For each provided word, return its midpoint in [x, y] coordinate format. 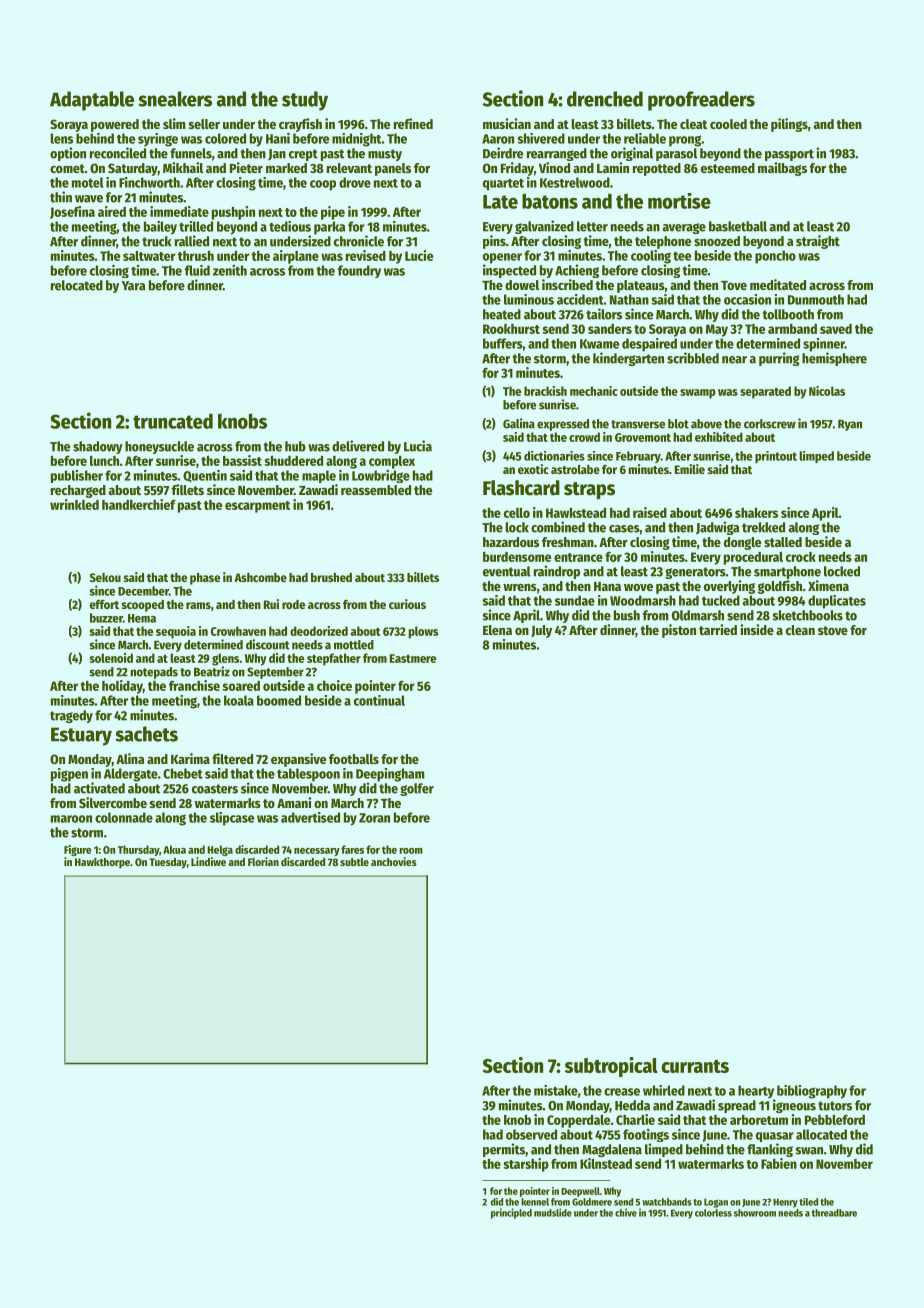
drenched [605, 99]
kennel [535, 1202]
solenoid [111, 658]
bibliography [812, 1092]
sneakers [175, 99]
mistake [556, 1090]
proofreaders [701, 101]
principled [511, 1213]
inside [757, 629]
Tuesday [168, 863]
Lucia [418, 446]
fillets [188, 489]
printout [776, 457]
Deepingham [390, 775]
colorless [713, 1213]
